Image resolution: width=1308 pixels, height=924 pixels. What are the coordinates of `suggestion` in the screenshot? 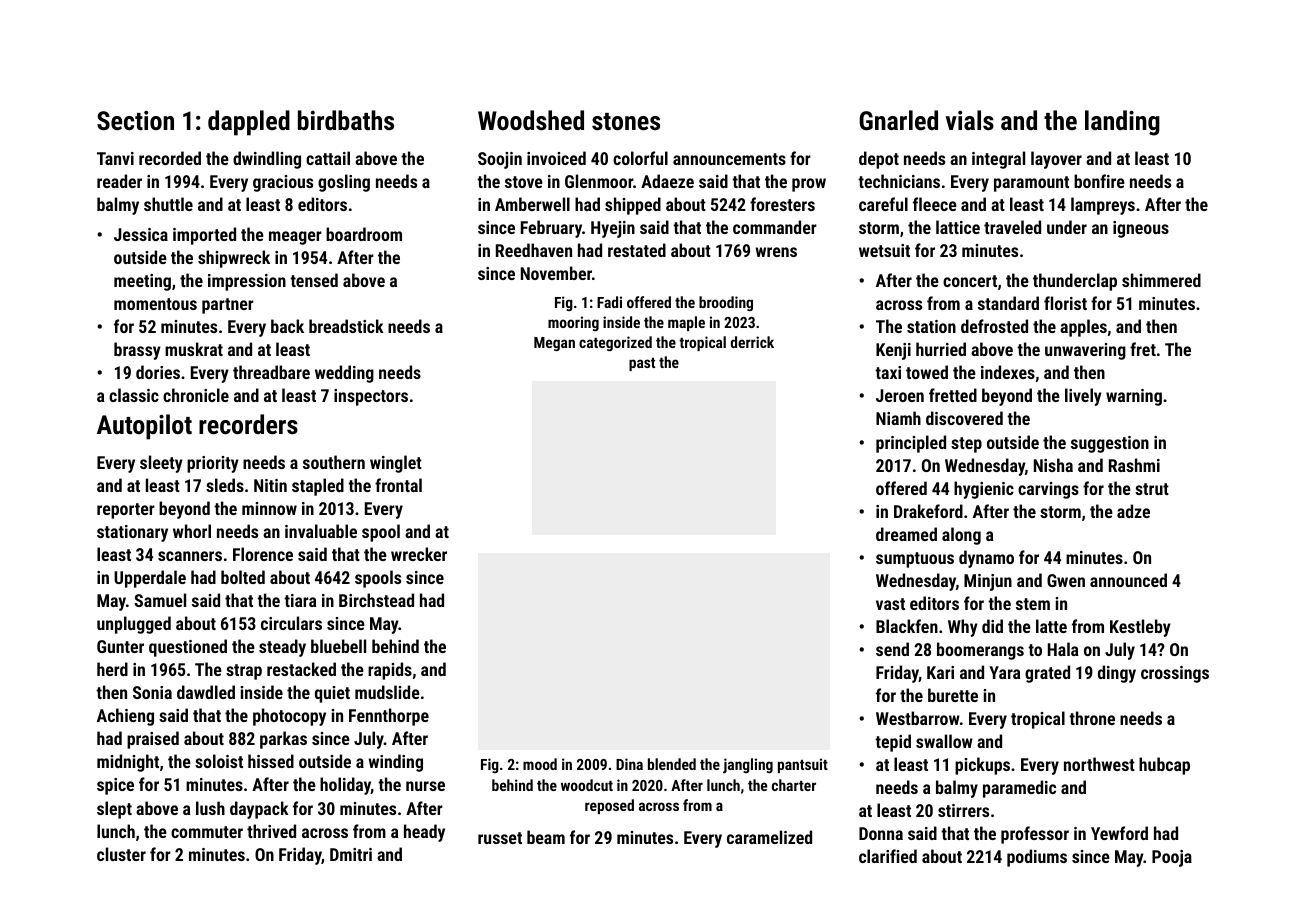 It's located at (1110, 444).
